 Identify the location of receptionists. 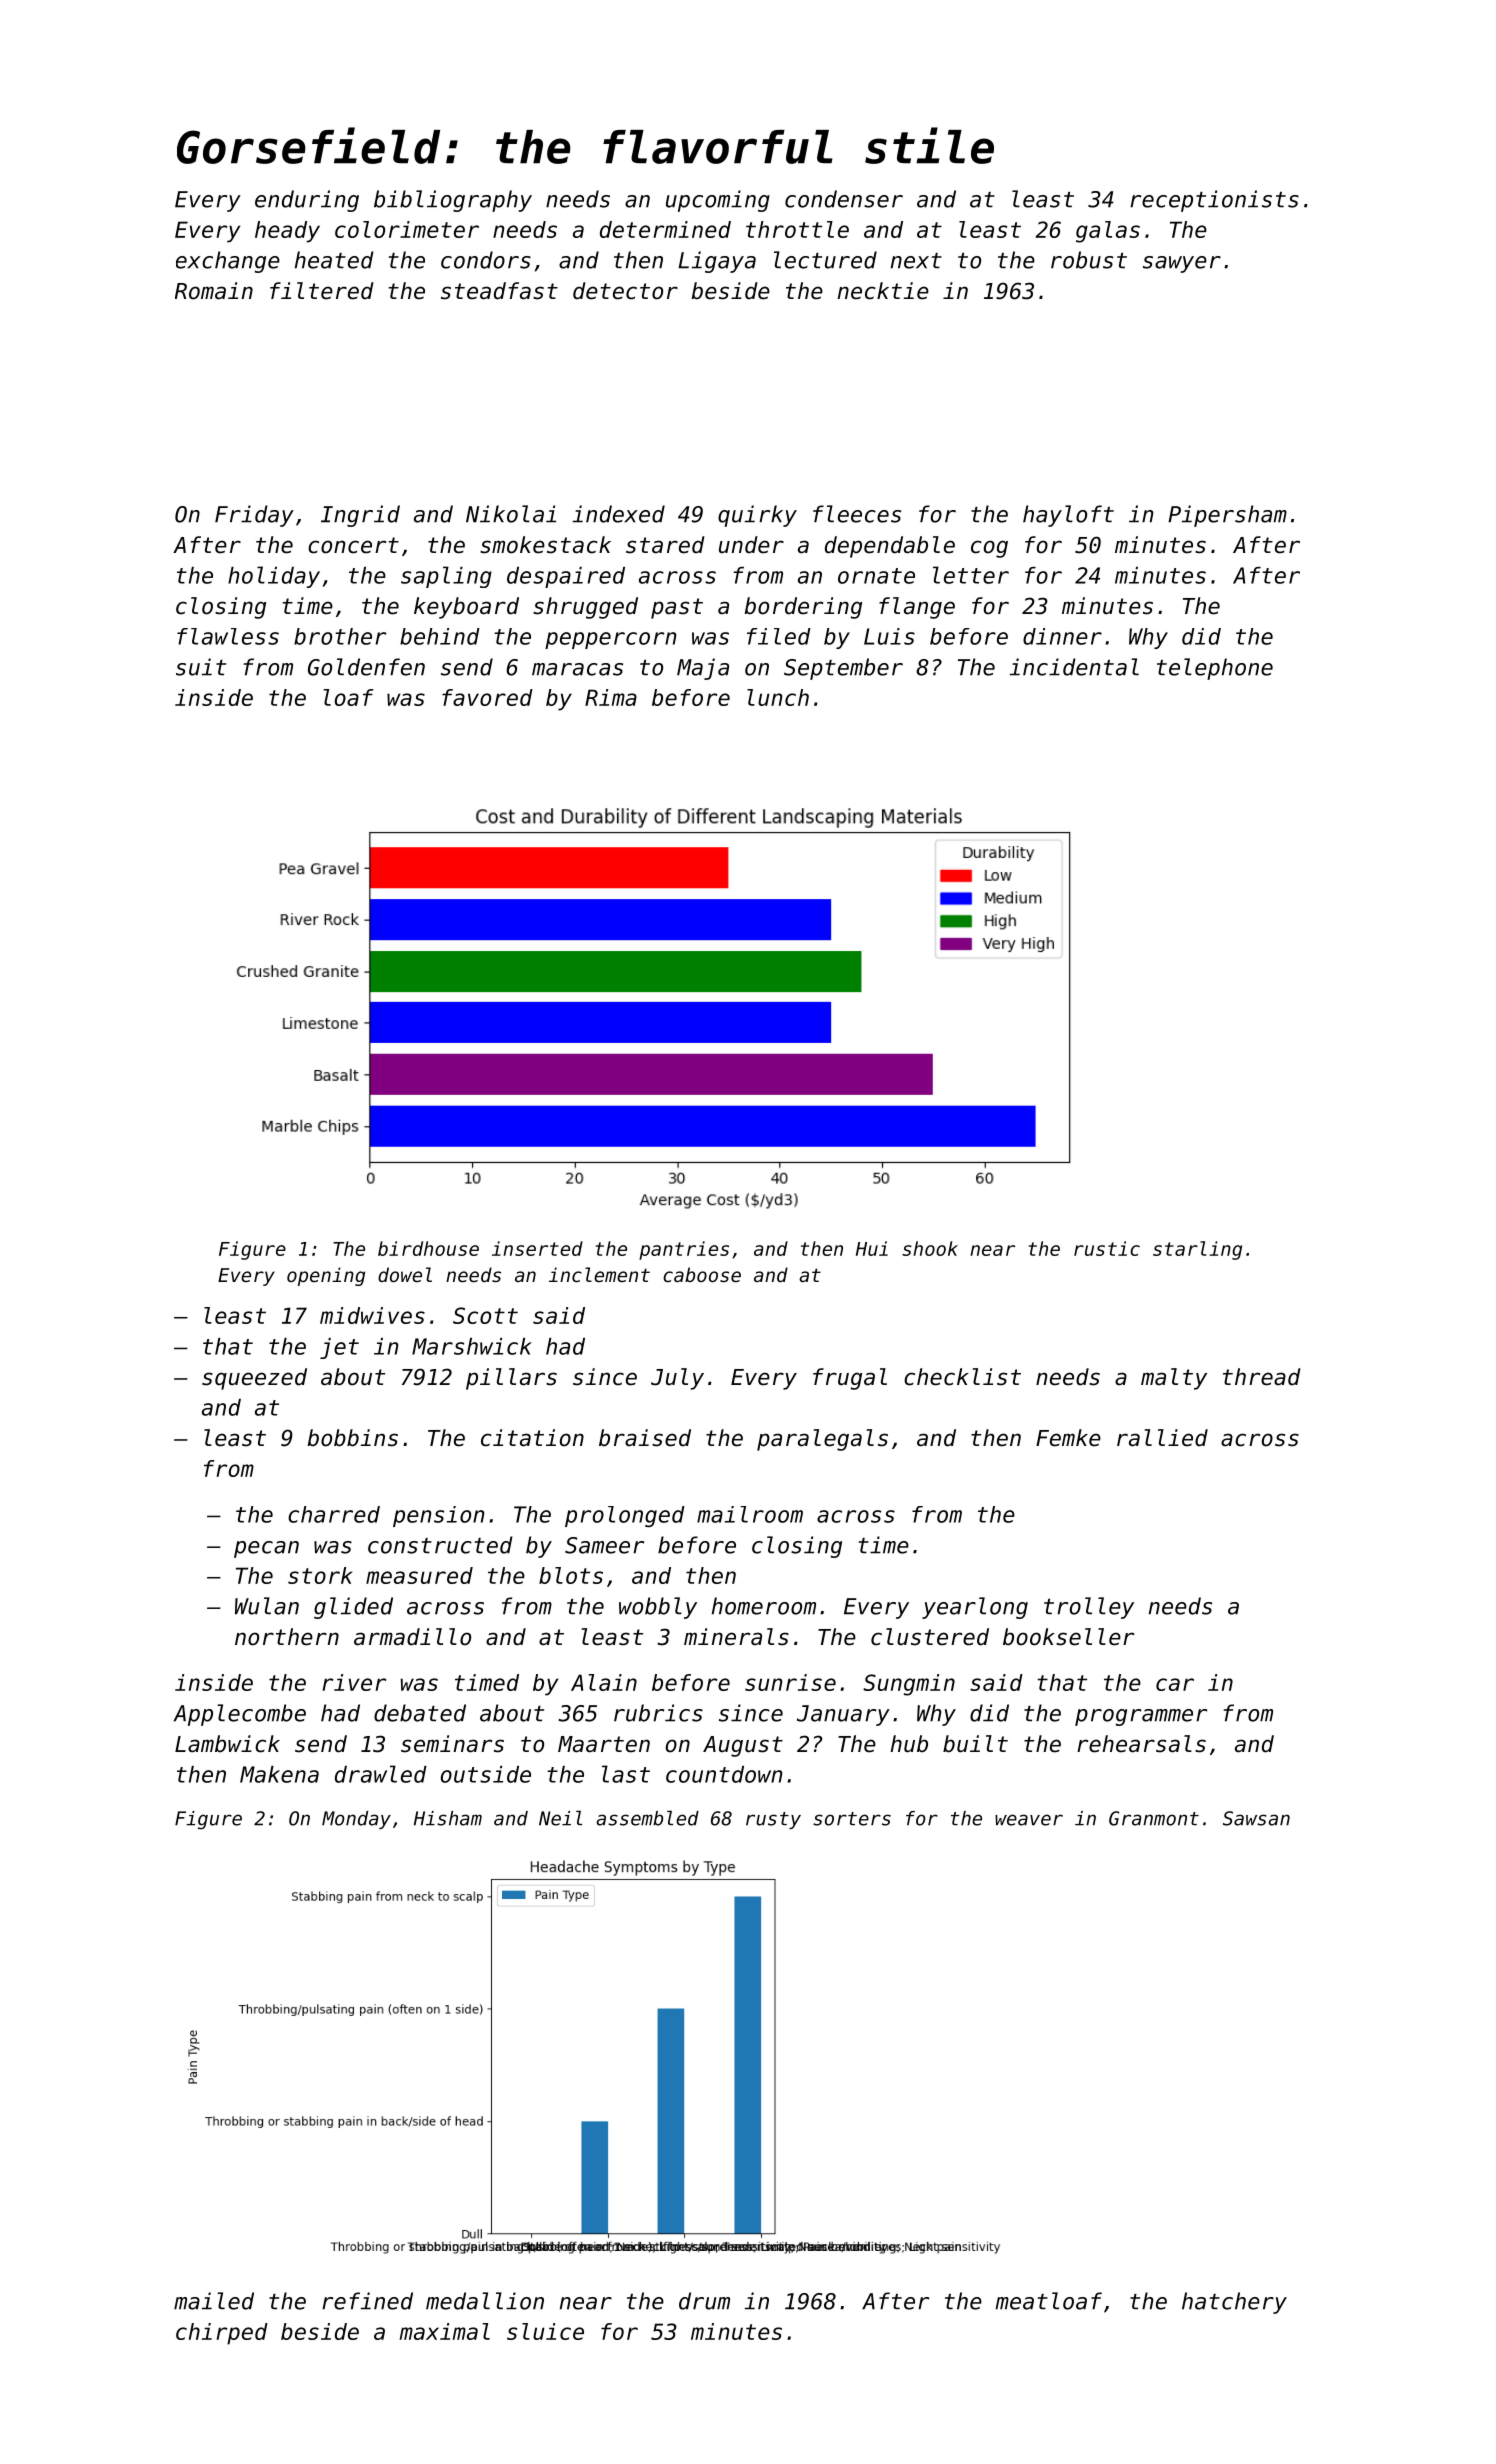
(1214, 201).
